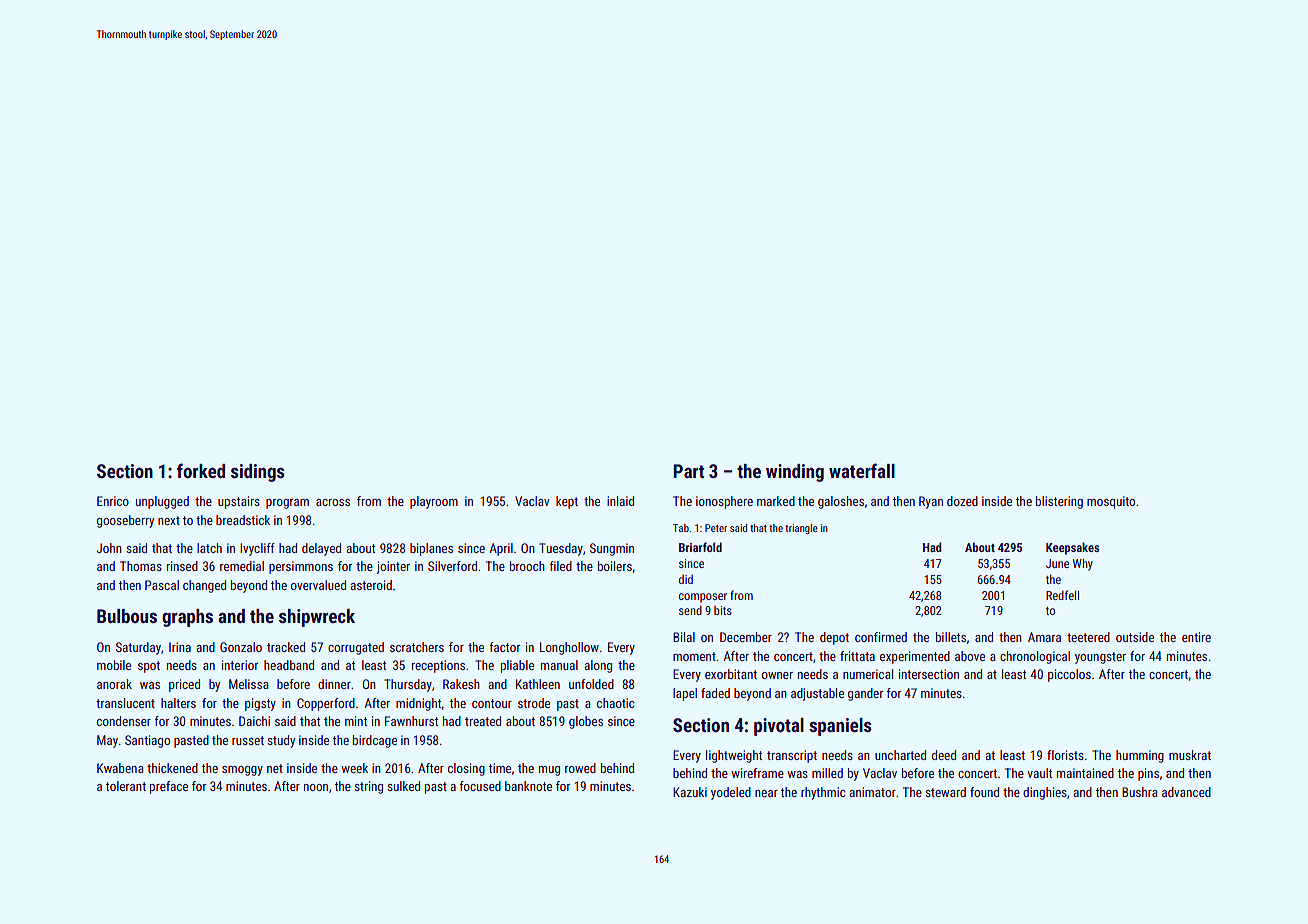 This document has width=1308, height=924. Describe the element at coordinates (126, 786) in the document. I see `tolerant` at that location.
